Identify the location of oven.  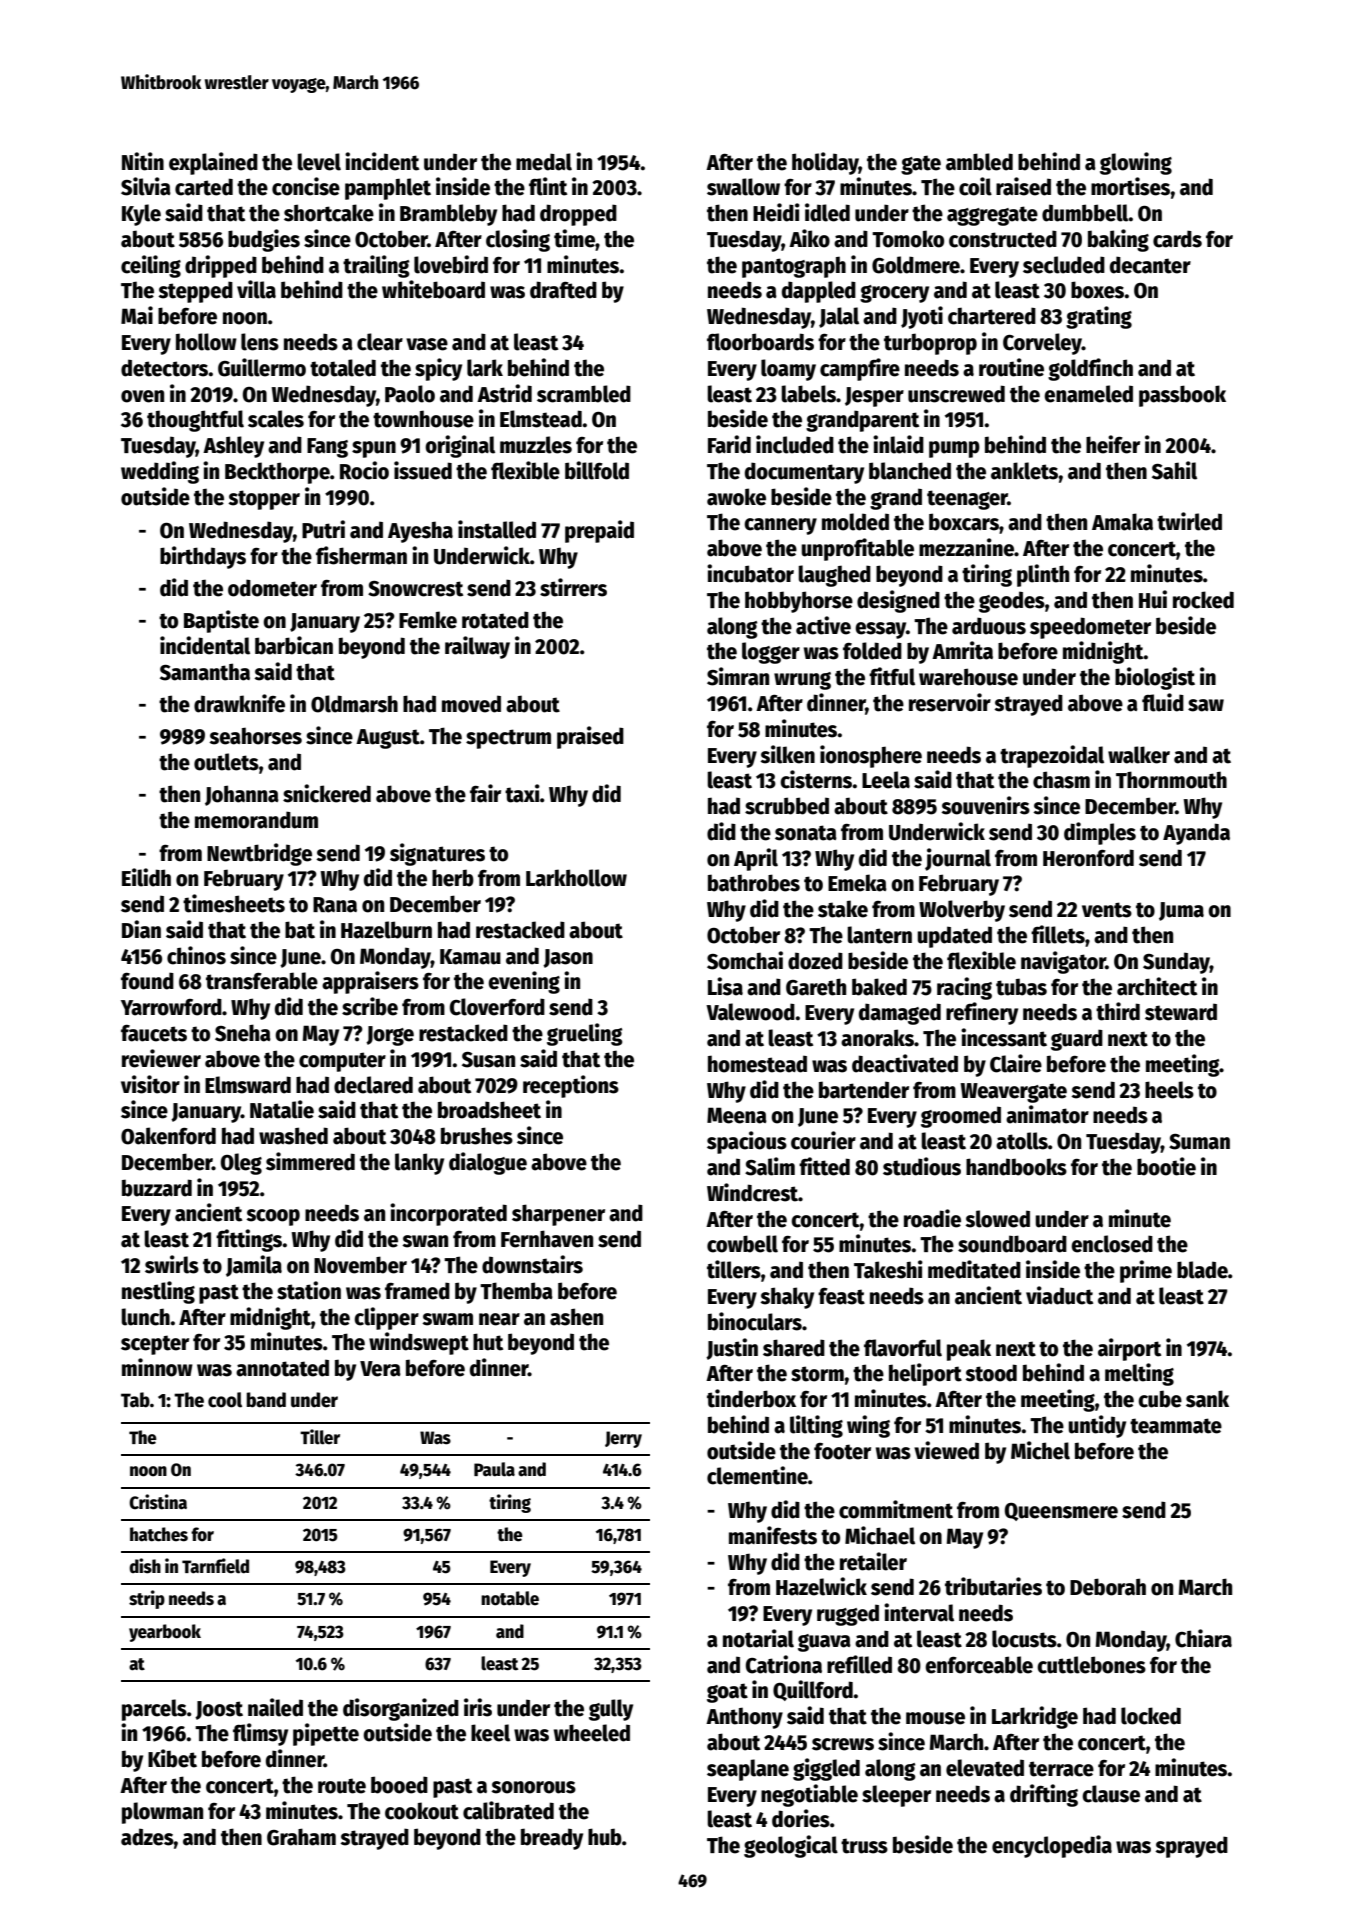
(142, 396).
